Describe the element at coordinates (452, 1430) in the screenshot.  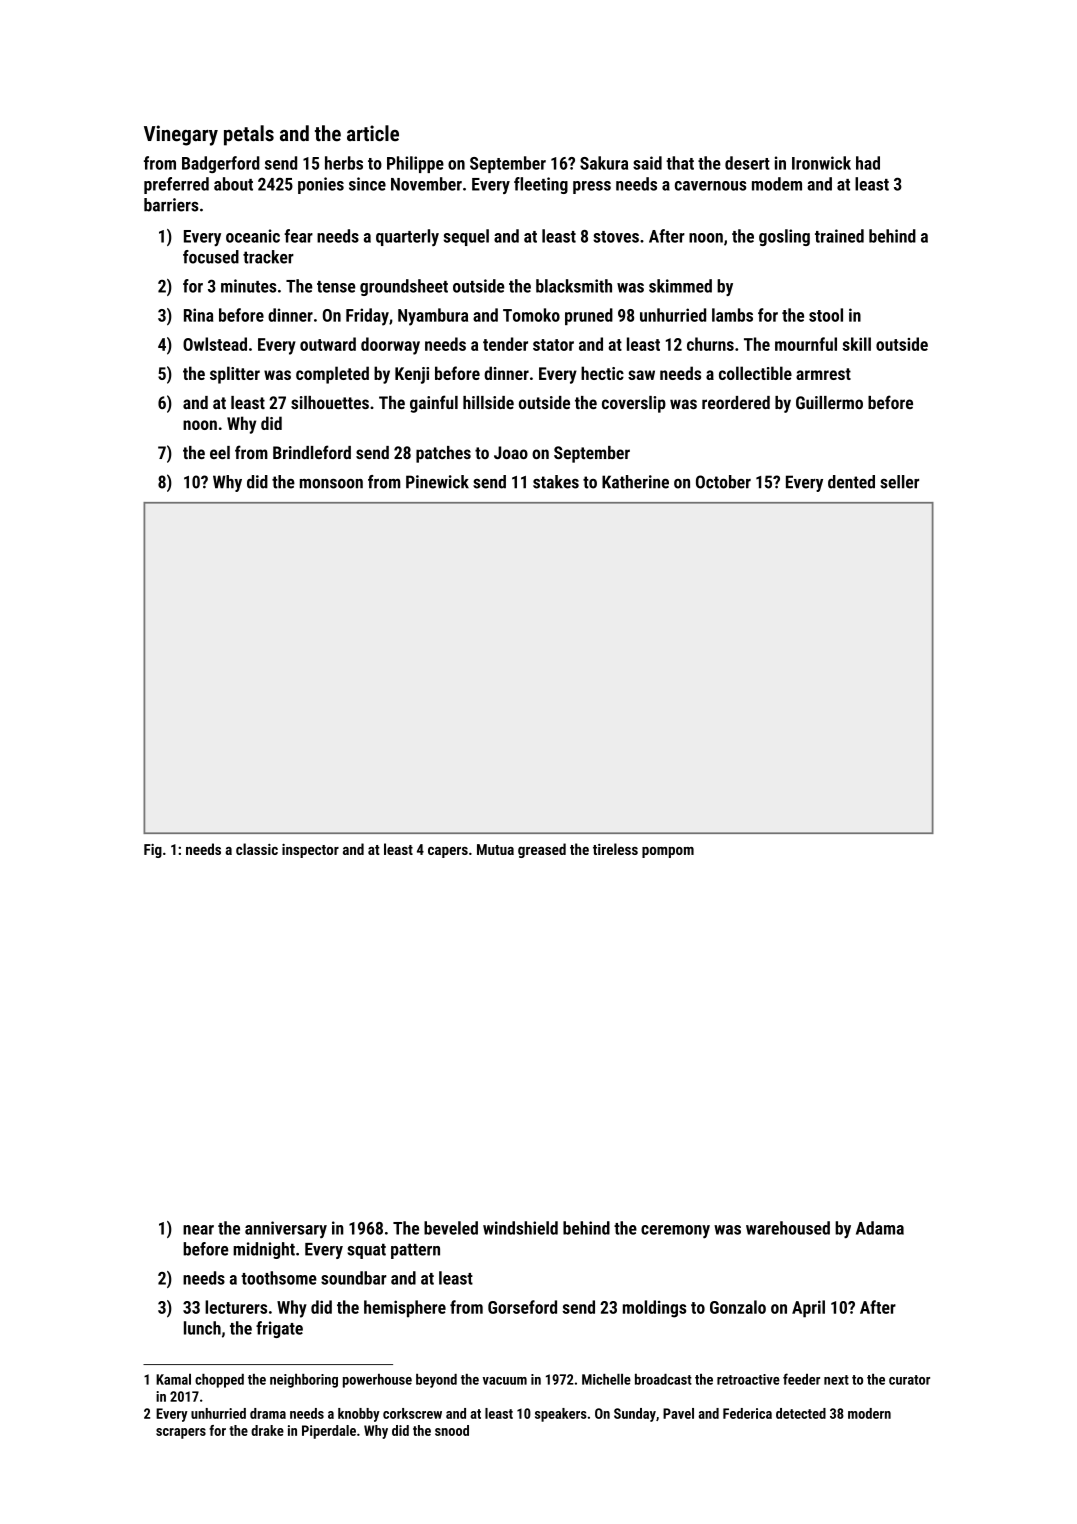
I see `snood` at that location.
